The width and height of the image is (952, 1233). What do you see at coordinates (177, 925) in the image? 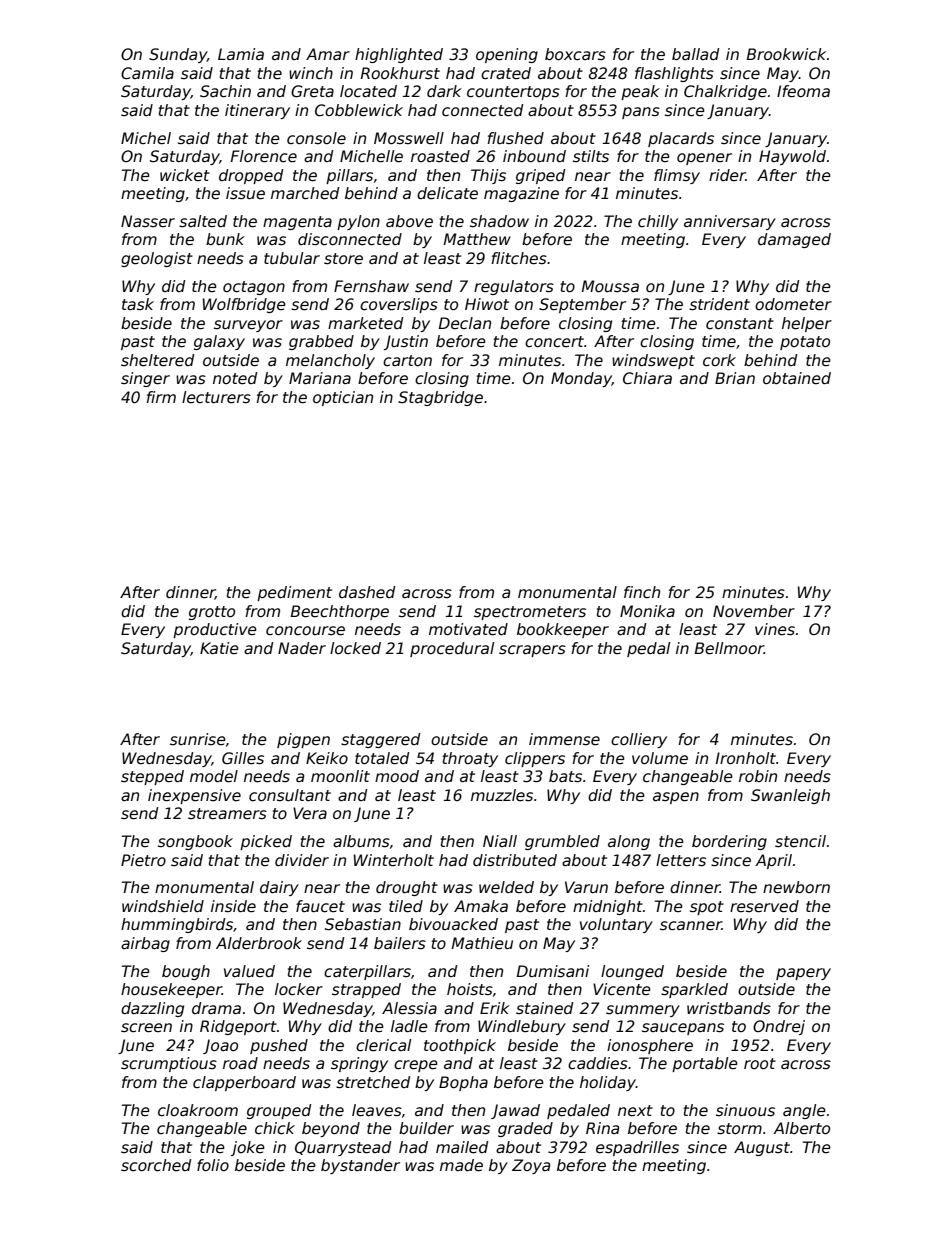
I see `hummingbirds` at bounding box center [177, 925].
